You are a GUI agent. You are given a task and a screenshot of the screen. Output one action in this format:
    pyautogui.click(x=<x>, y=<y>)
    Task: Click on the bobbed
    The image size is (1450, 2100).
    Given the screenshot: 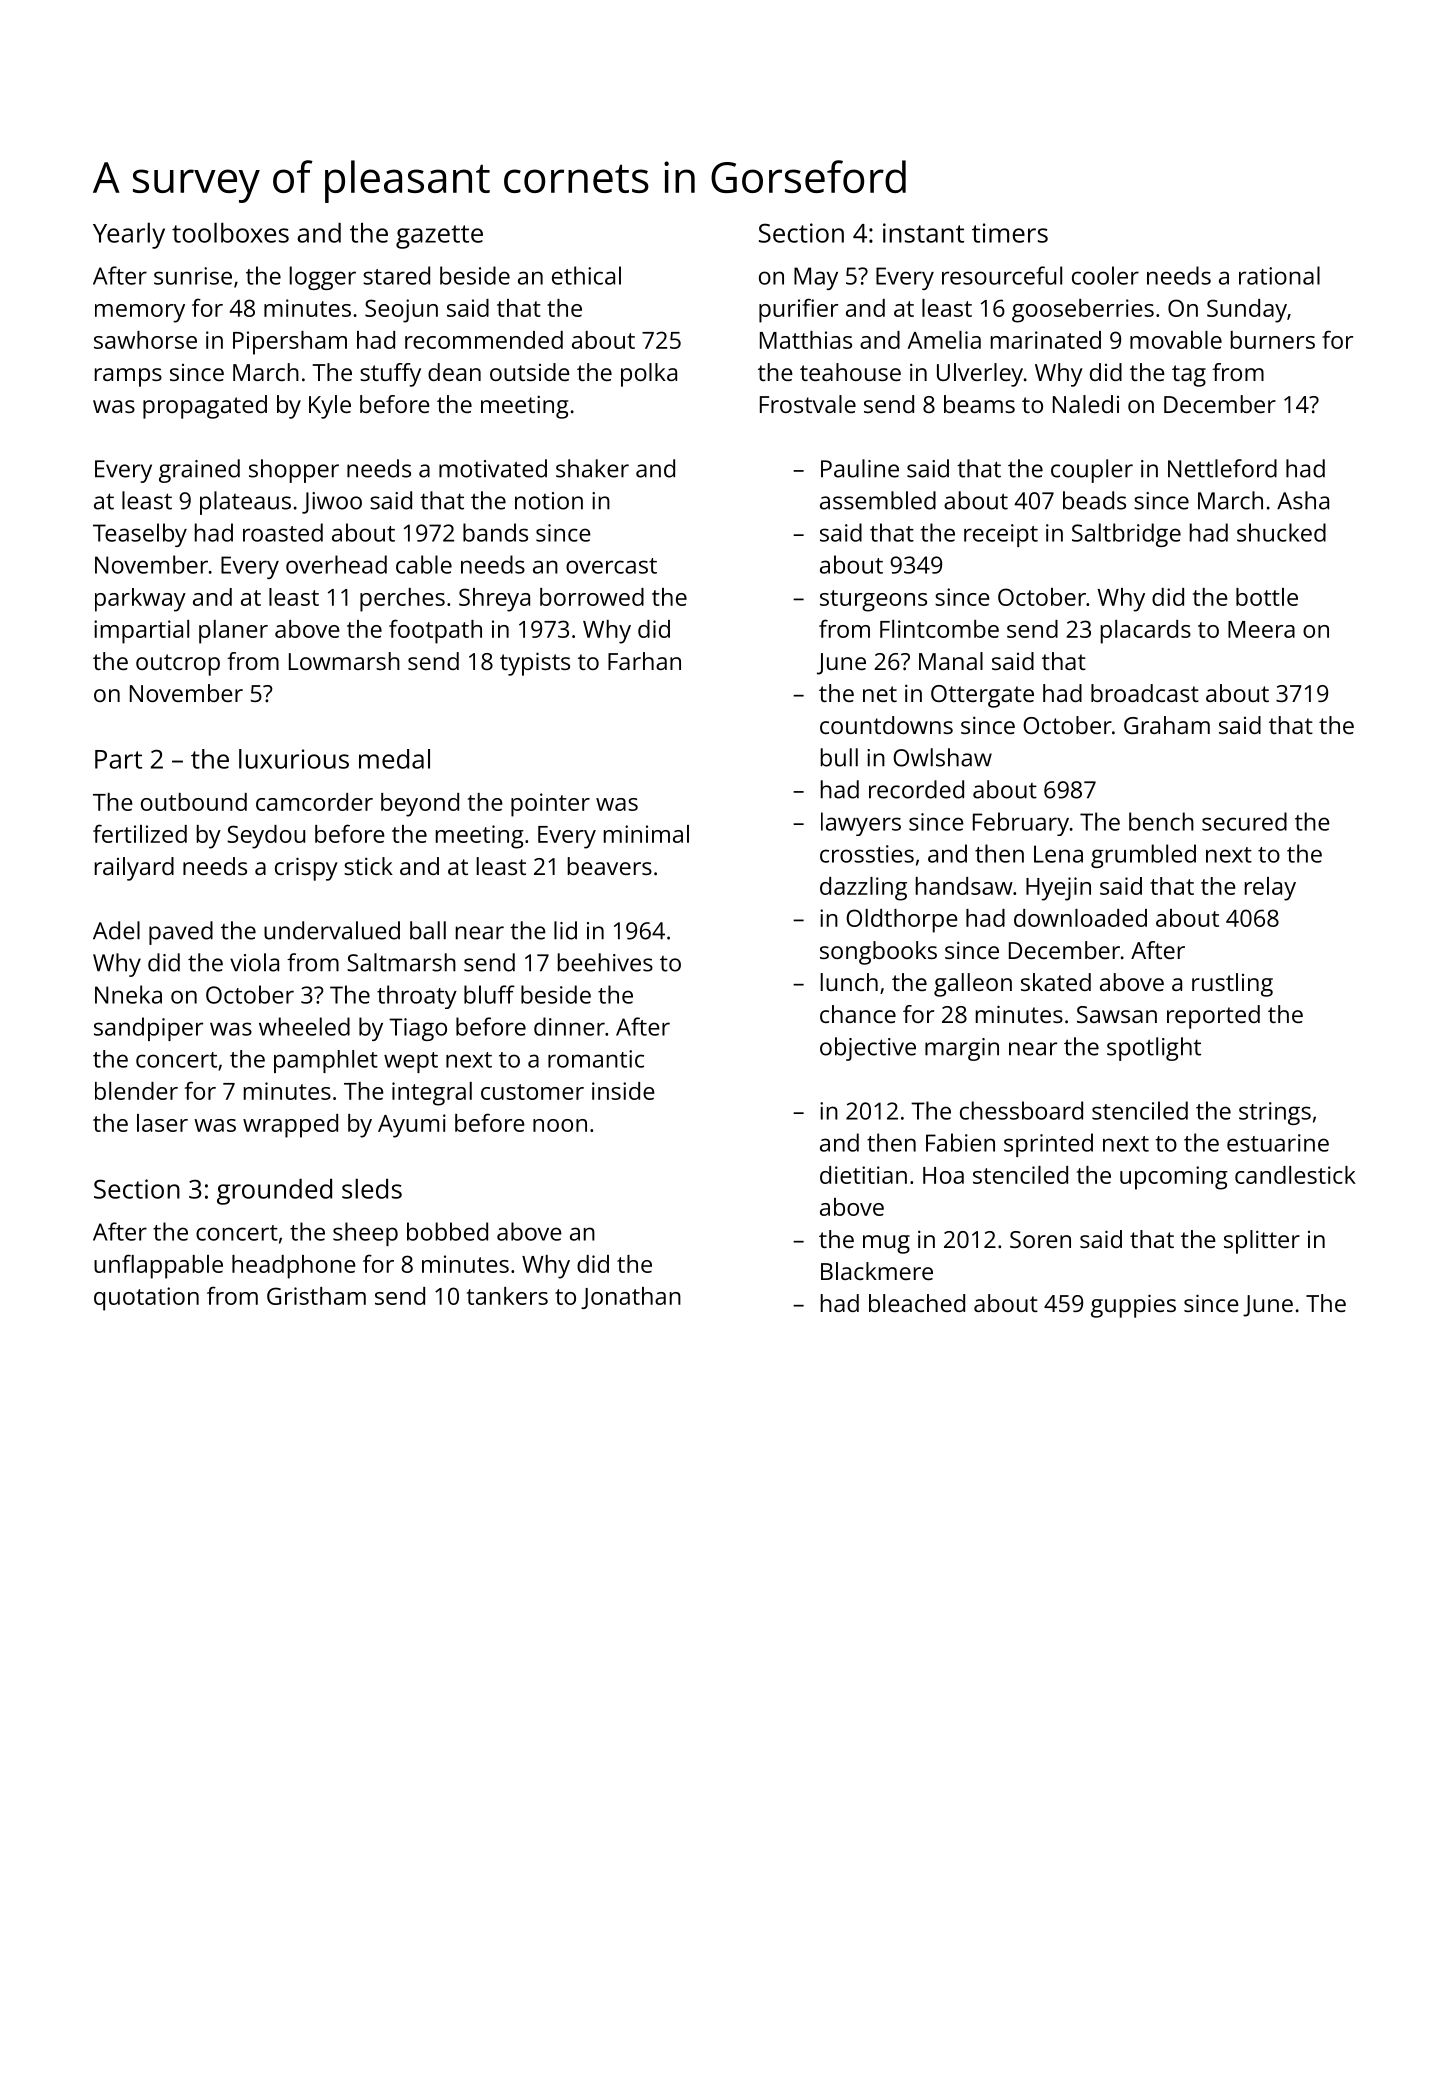 What is the action you would take?
    pyautogui.click(x=447, y=1231)
